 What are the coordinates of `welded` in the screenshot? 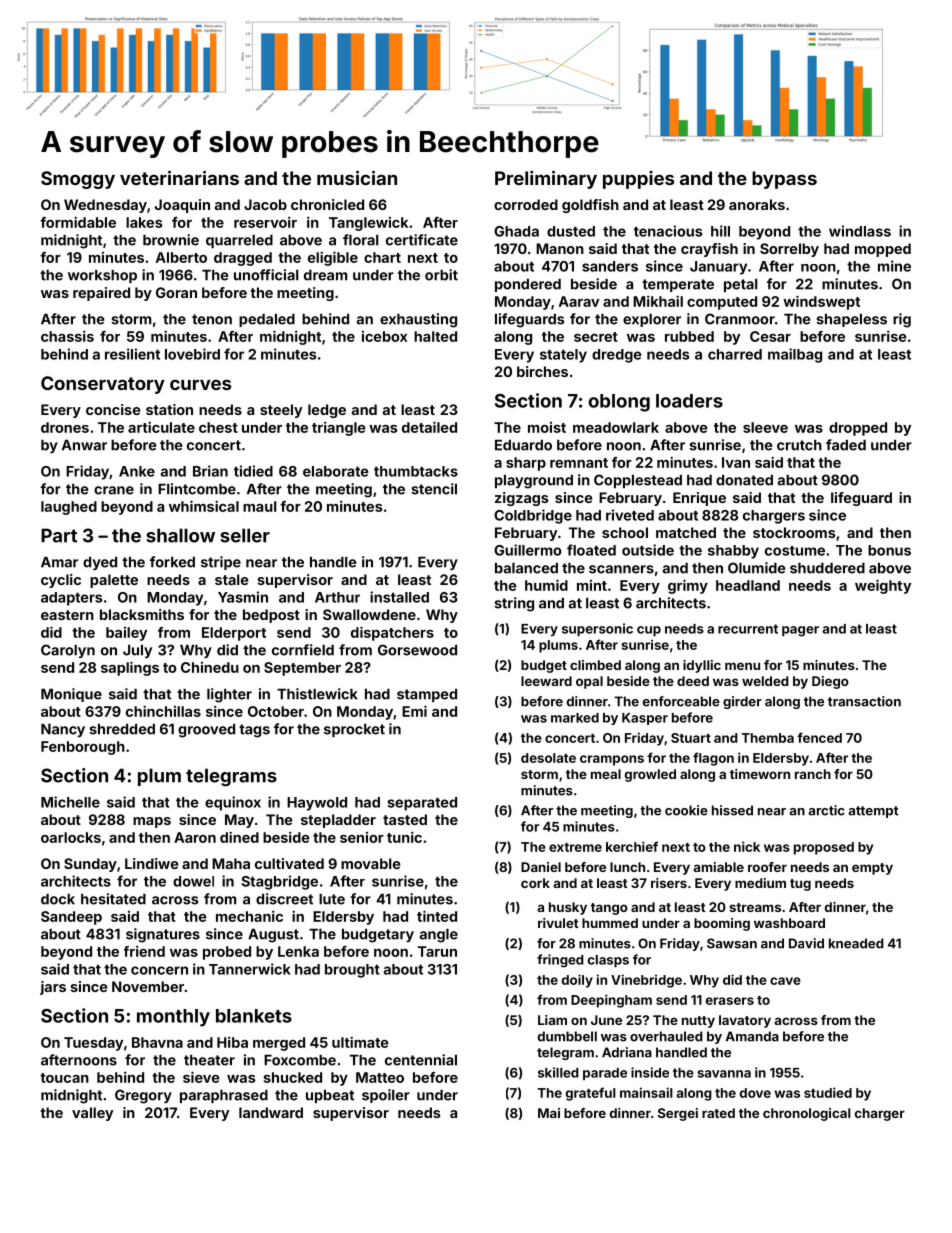 It's located at (765, 681).
